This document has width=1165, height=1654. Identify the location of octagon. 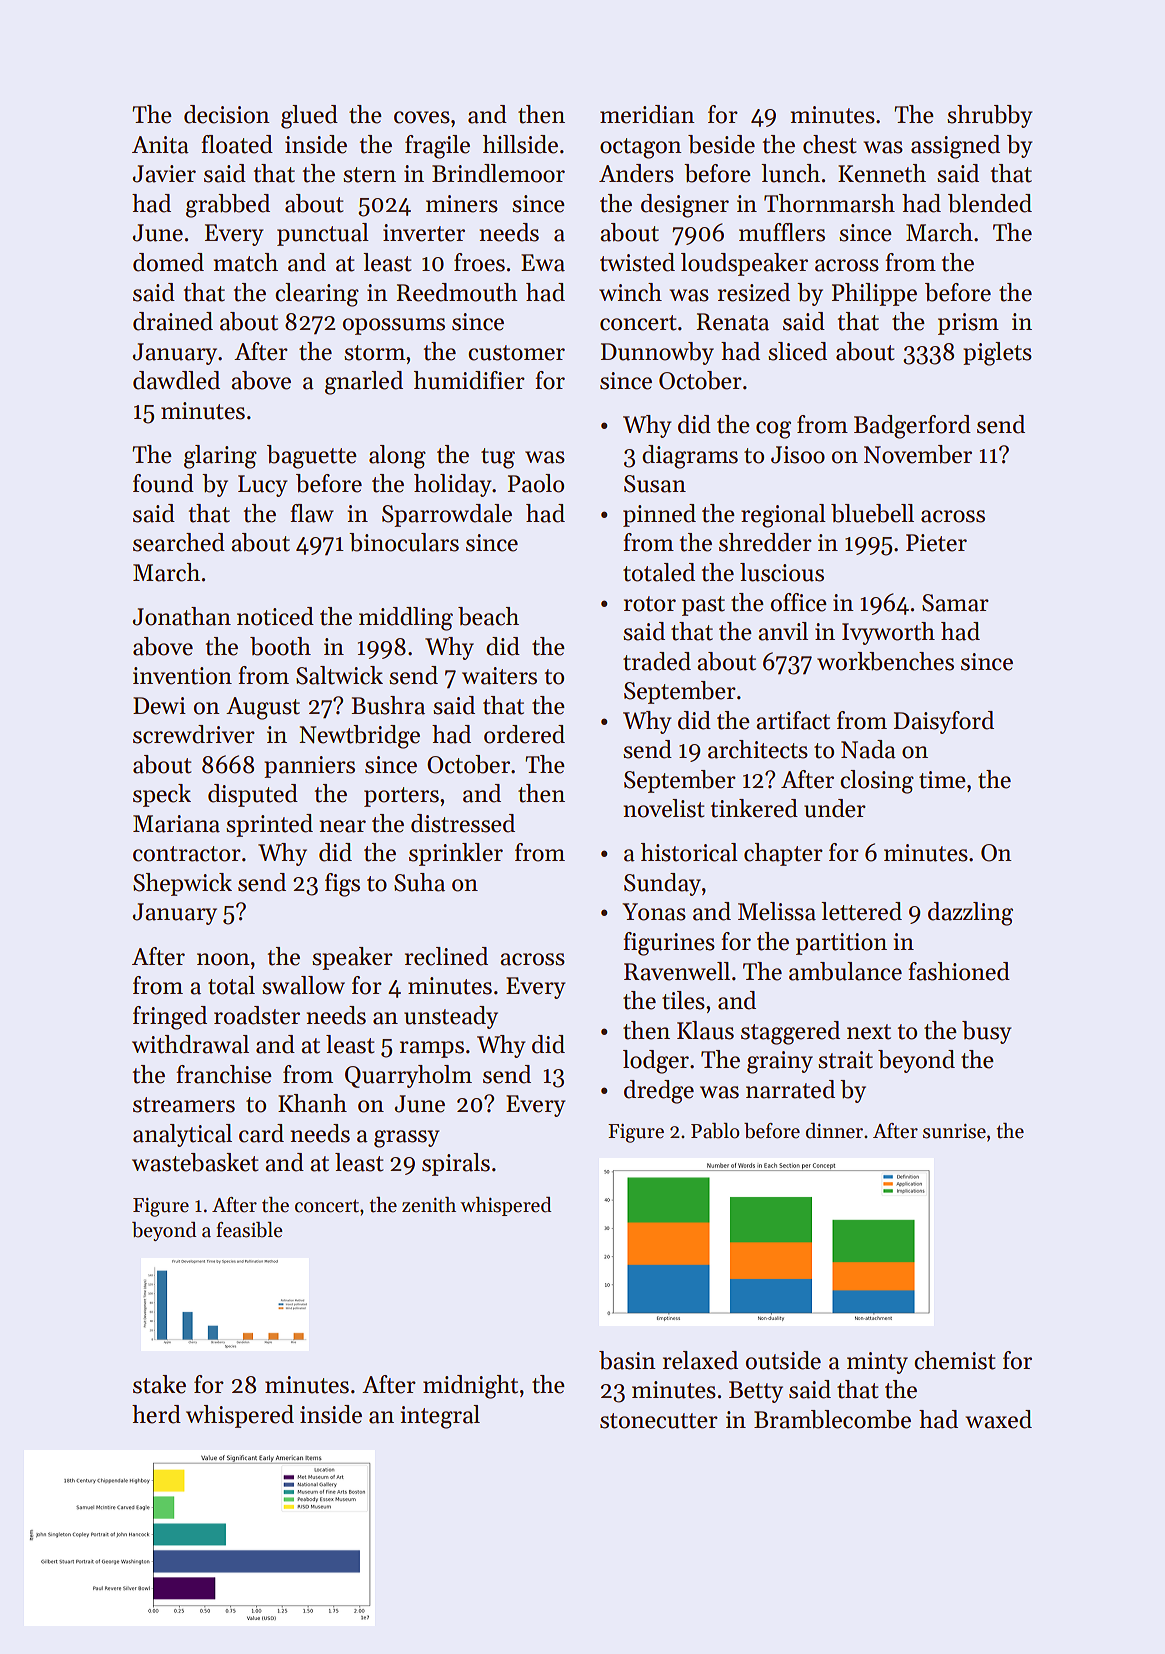
(641, 148).
